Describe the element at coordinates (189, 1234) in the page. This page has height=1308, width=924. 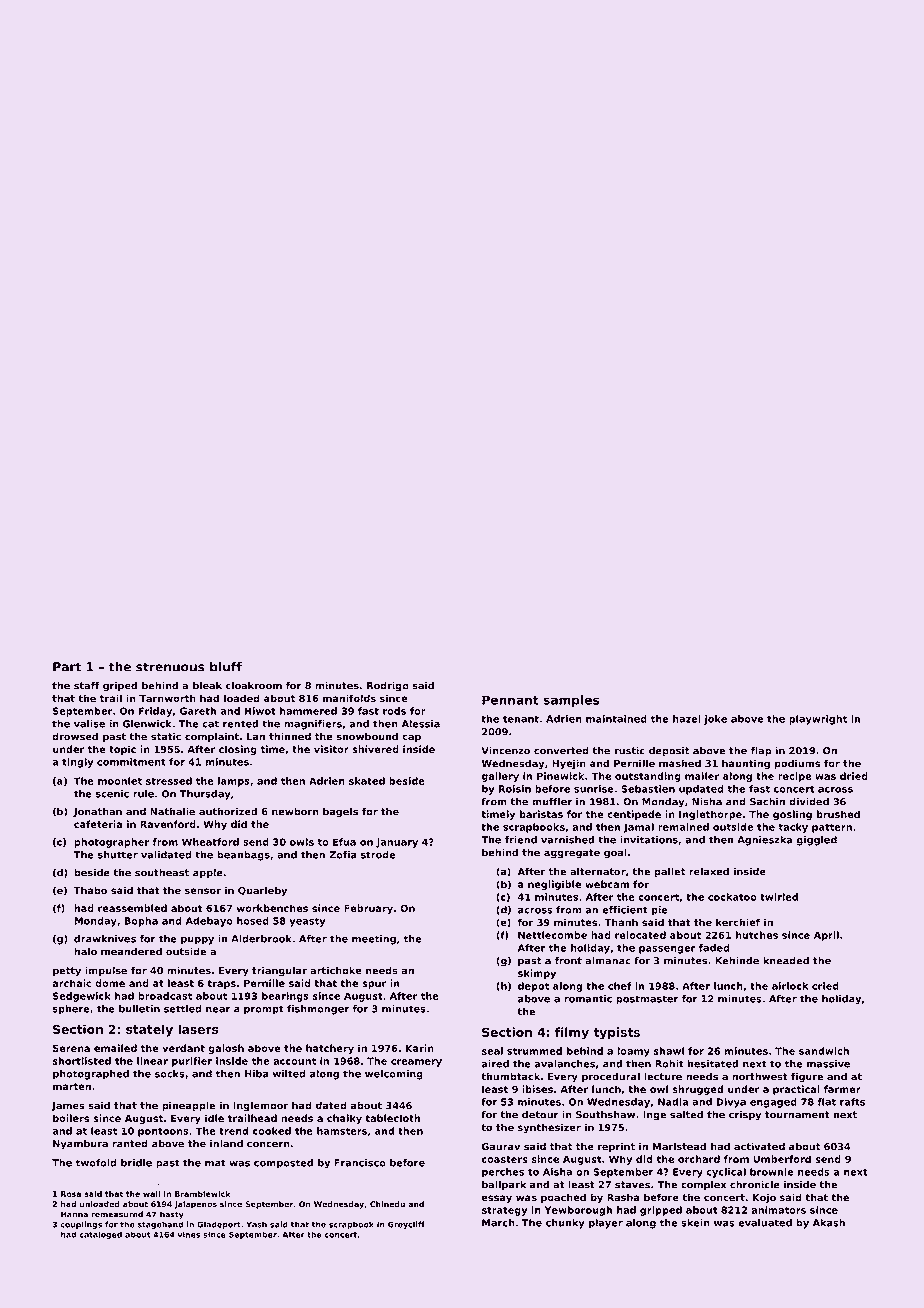
I see `vines` at that location.
